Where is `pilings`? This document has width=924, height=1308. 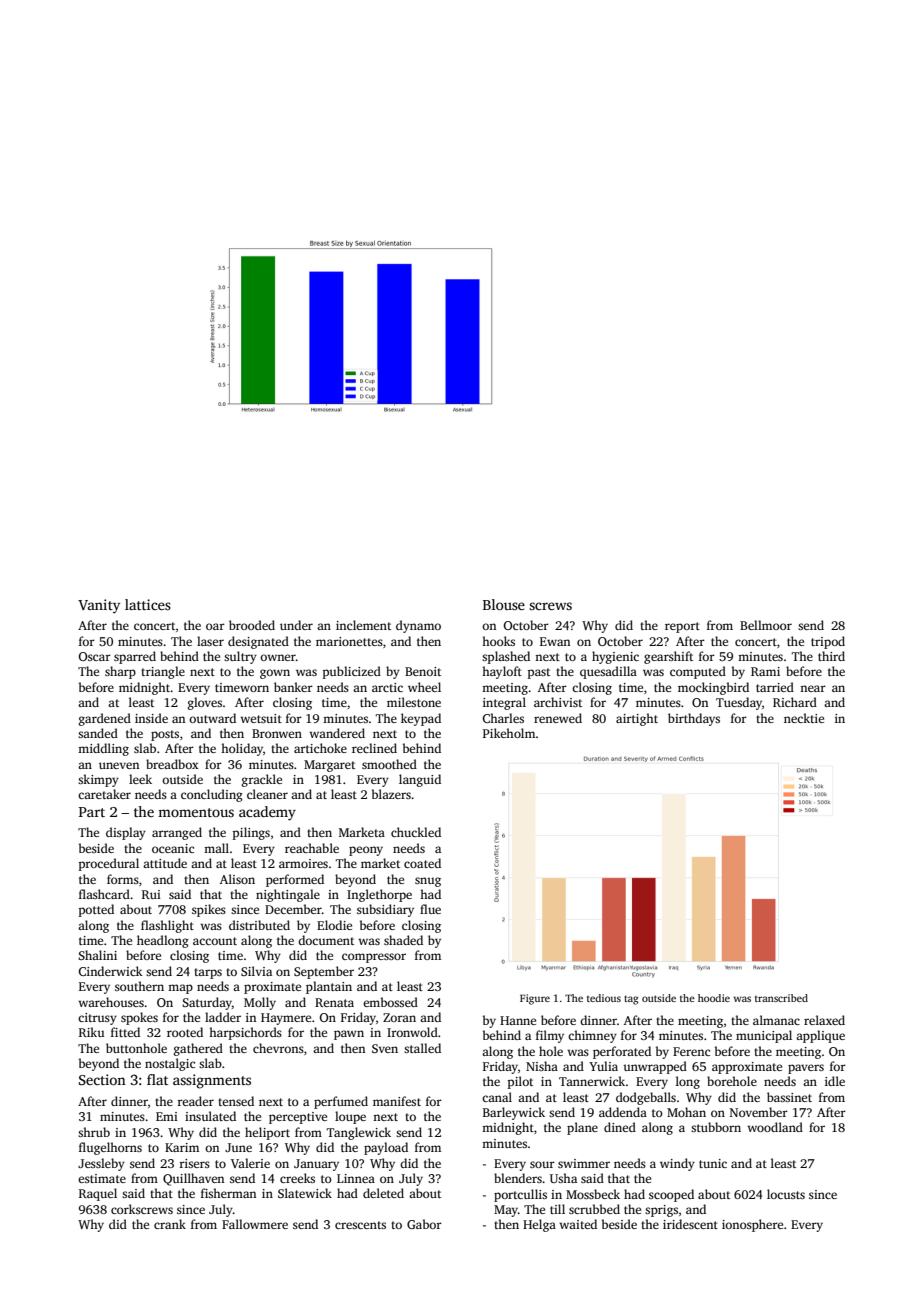
pilings is located at coordinates (251, 833).
